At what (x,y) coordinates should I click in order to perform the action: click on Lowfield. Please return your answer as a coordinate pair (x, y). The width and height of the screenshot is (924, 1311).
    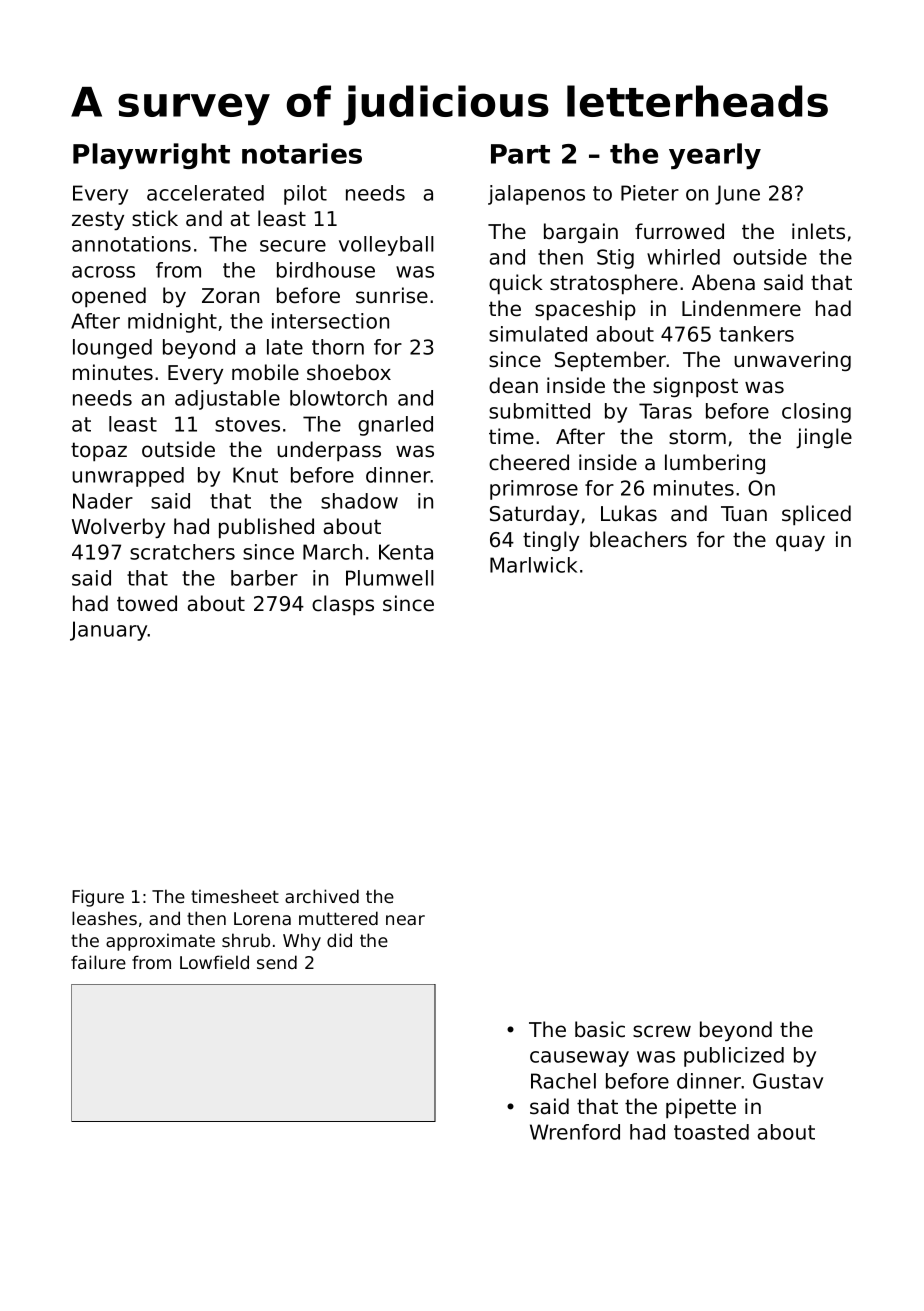
    Looking at the image, I should click on (214, 962).
